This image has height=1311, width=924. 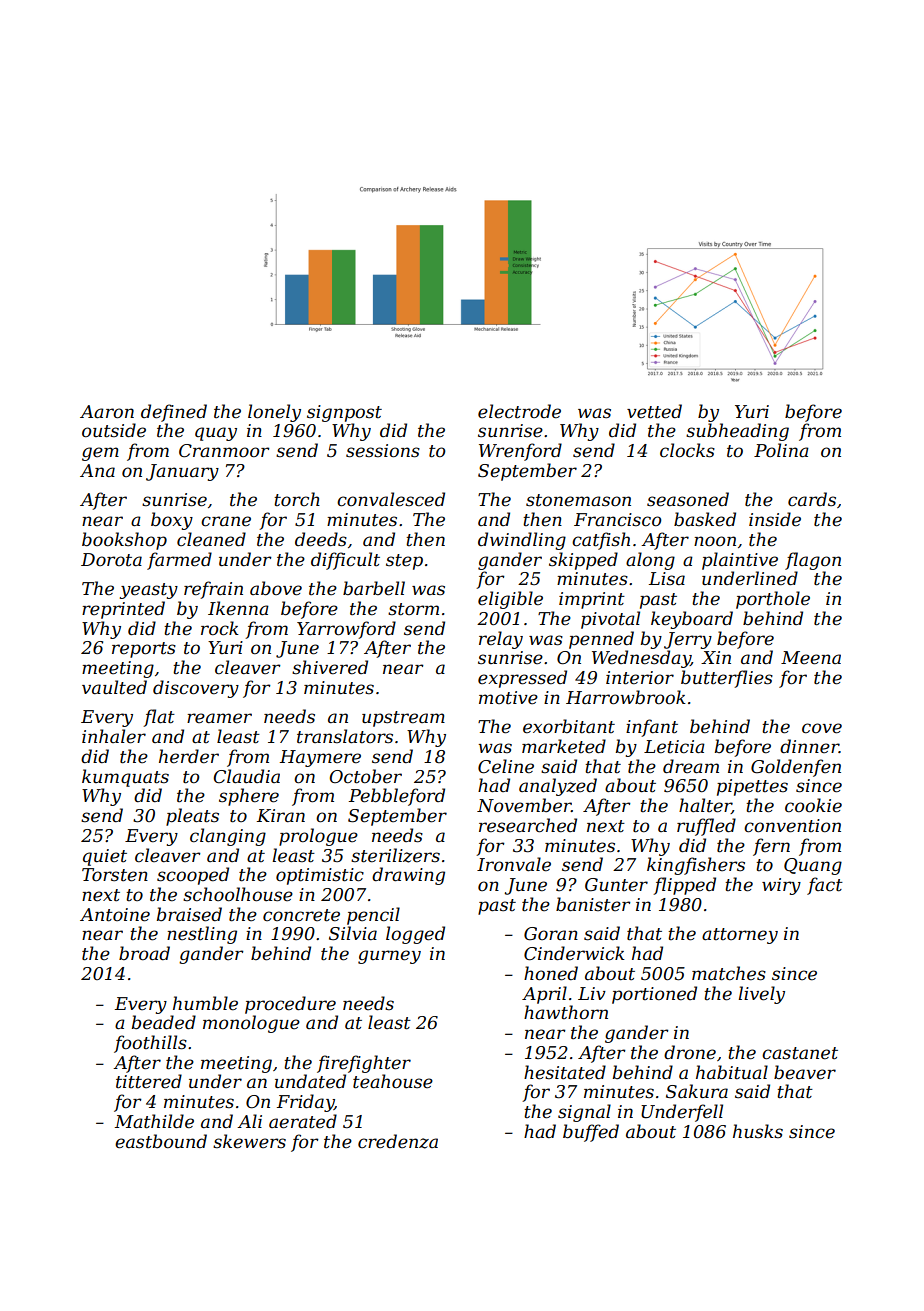 I want to click on Kiran, so click(x=281, y=815).
